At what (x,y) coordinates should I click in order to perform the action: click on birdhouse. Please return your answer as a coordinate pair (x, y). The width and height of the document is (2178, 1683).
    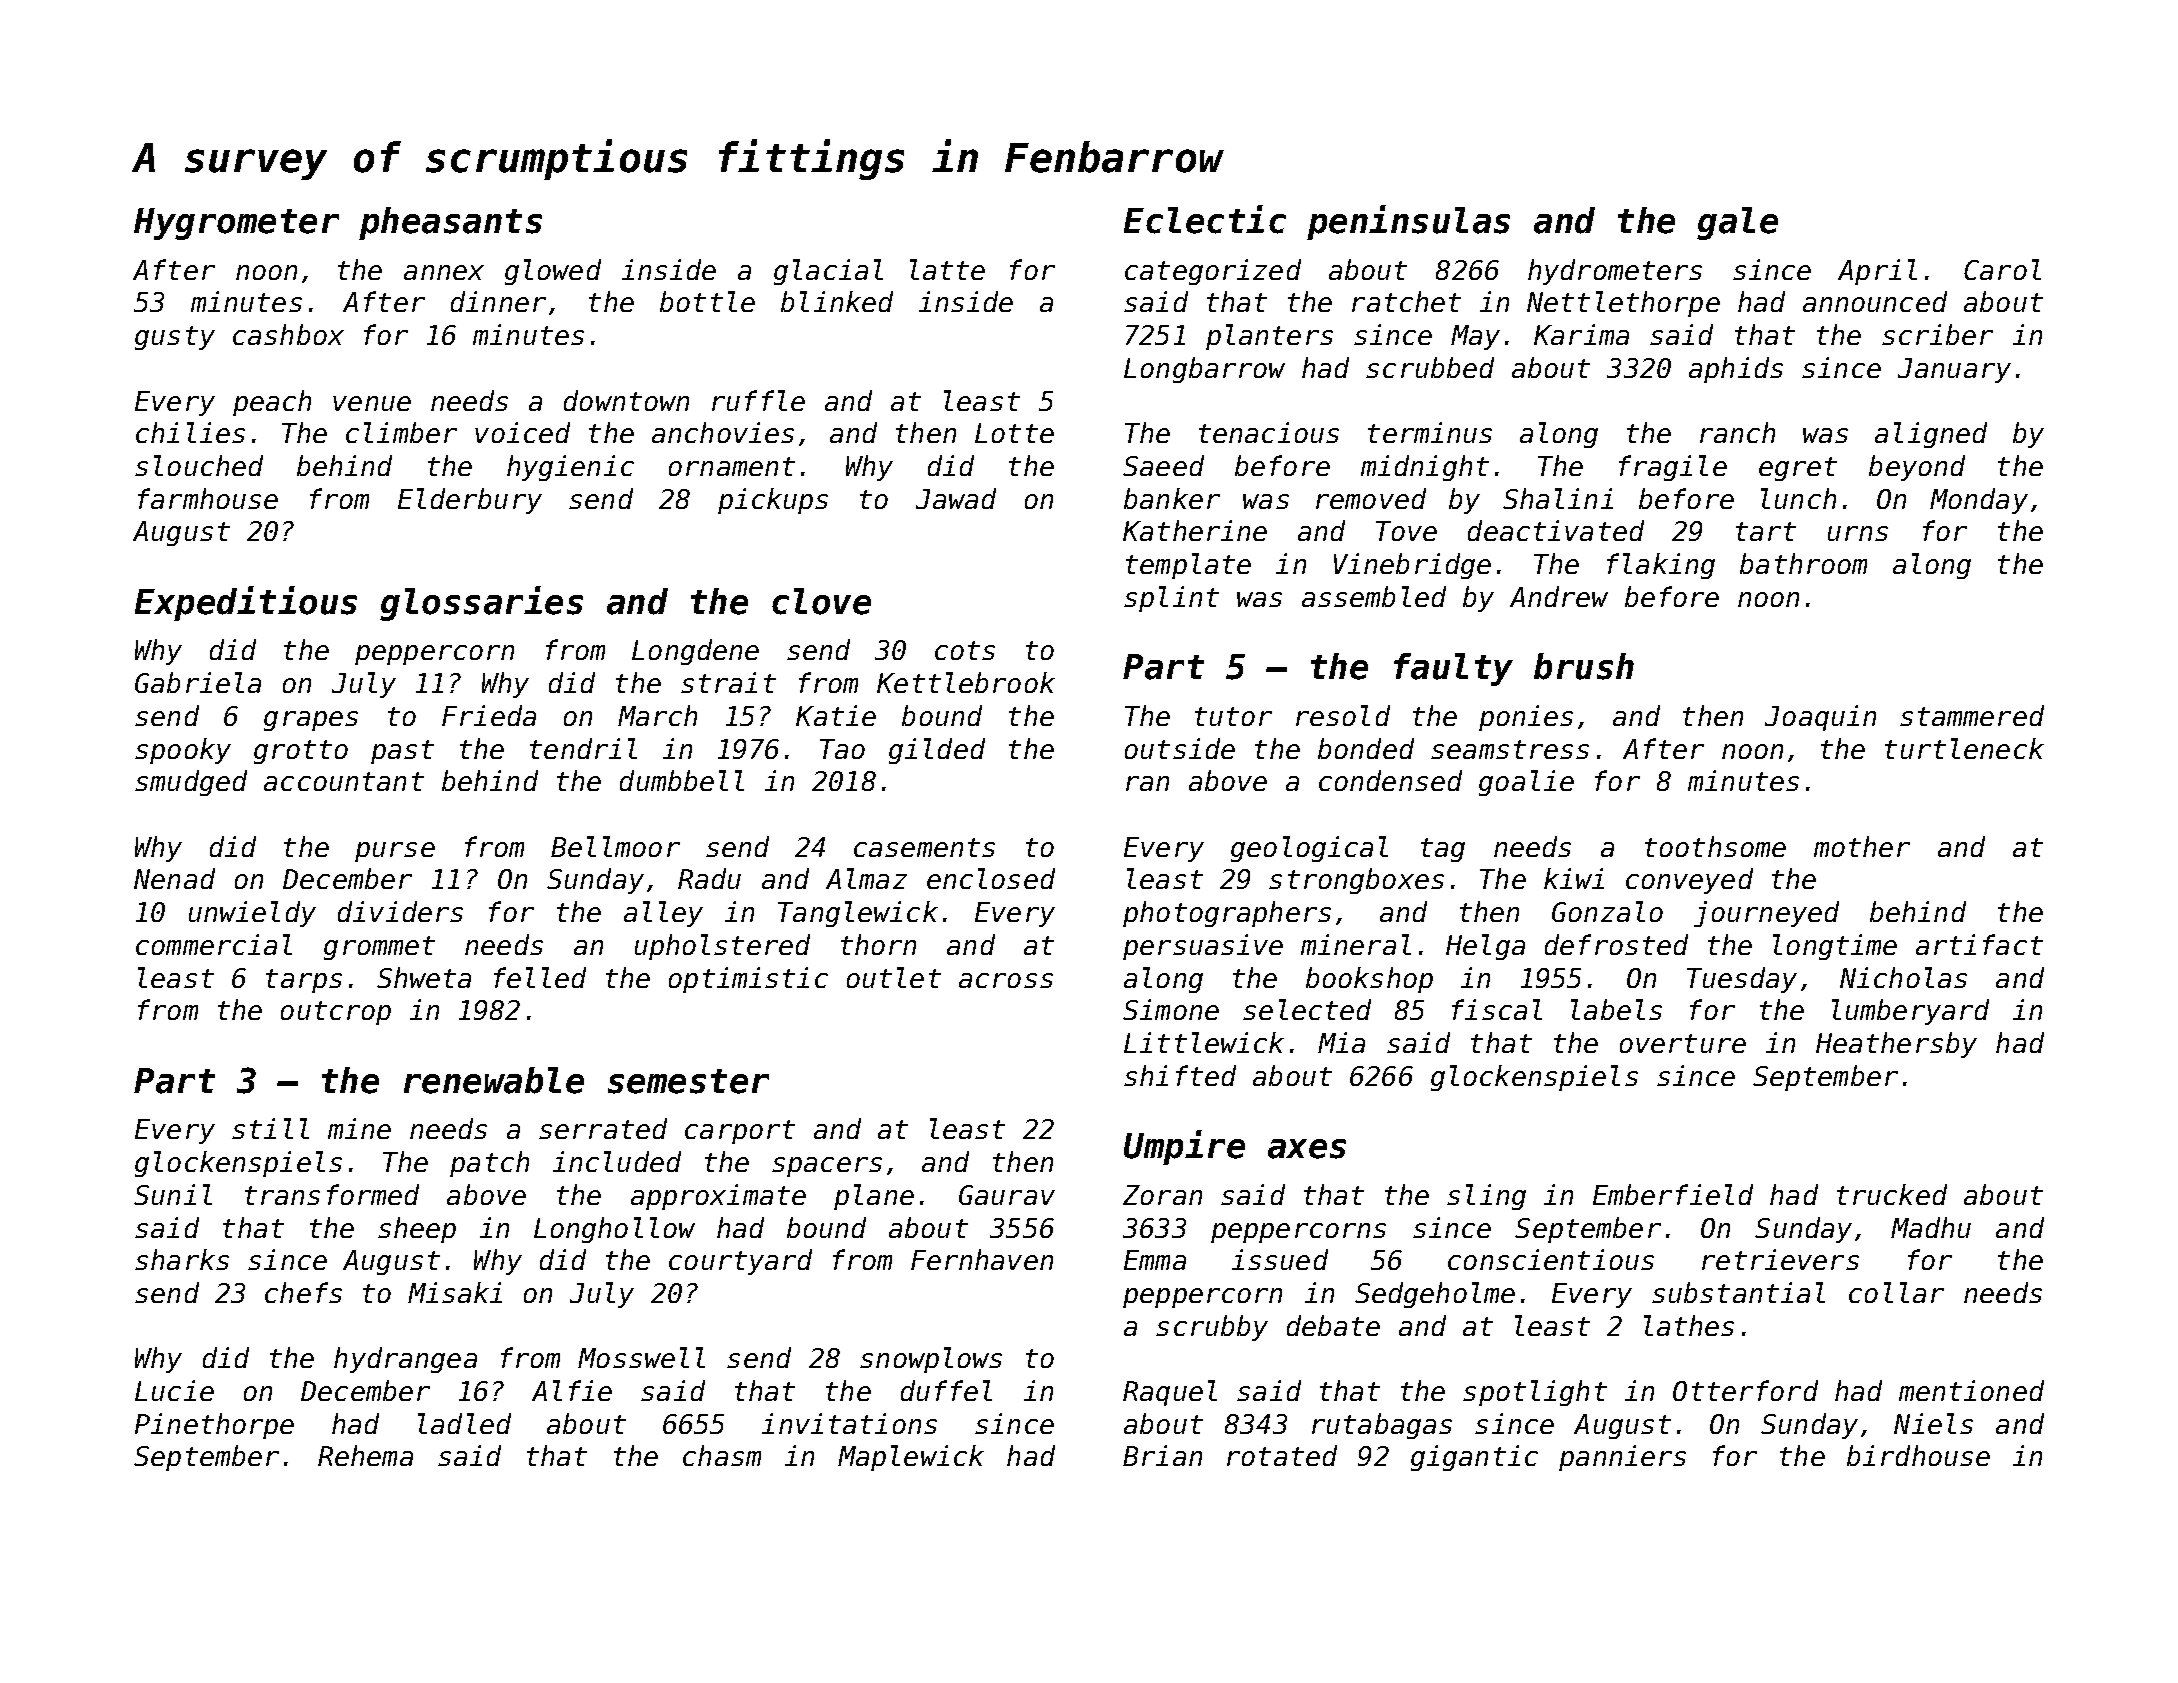
    Looking at the image, I should click on (1918, 1455).
